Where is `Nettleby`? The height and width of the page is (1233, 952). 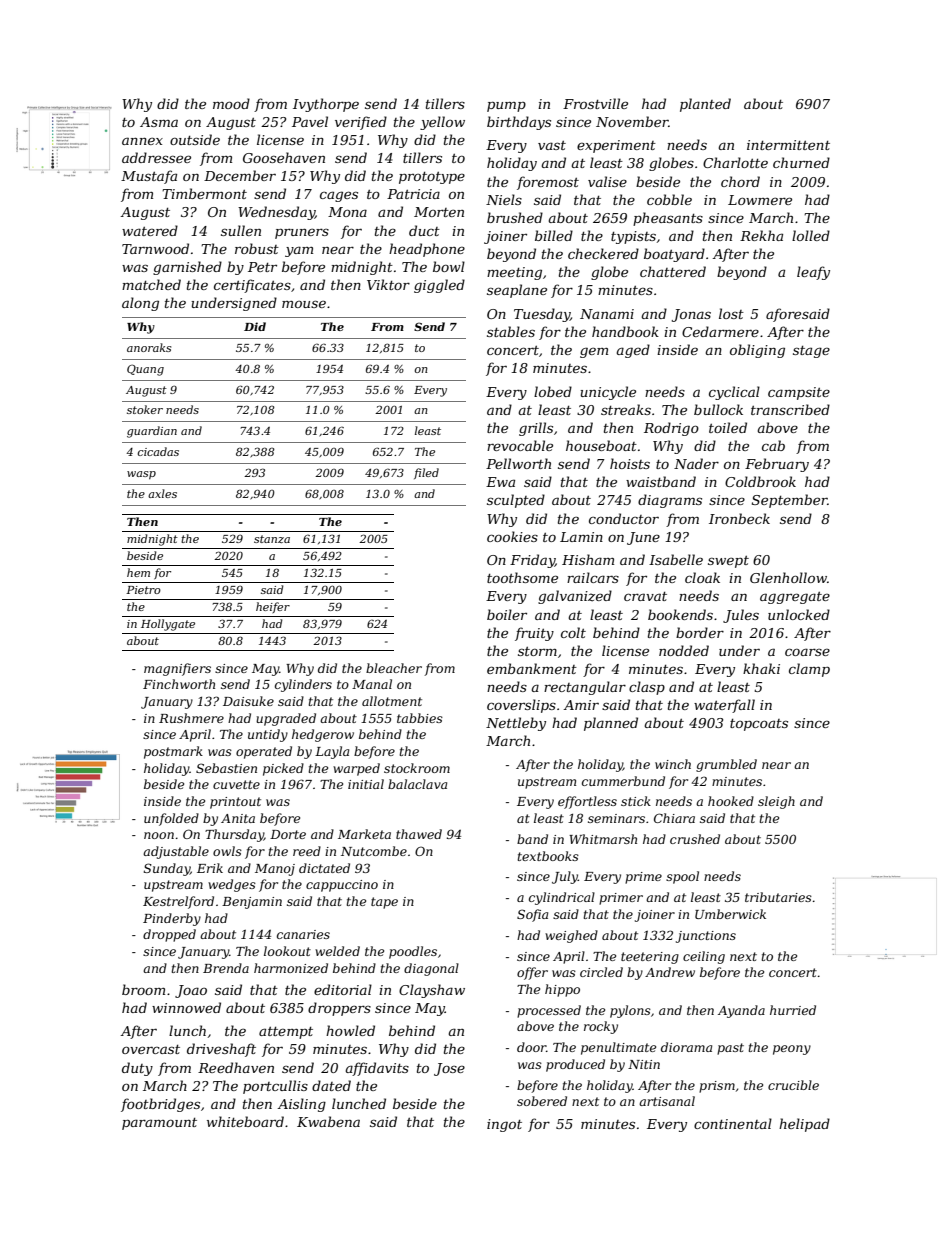 Nettleby is located at coordinates (516, 724).
